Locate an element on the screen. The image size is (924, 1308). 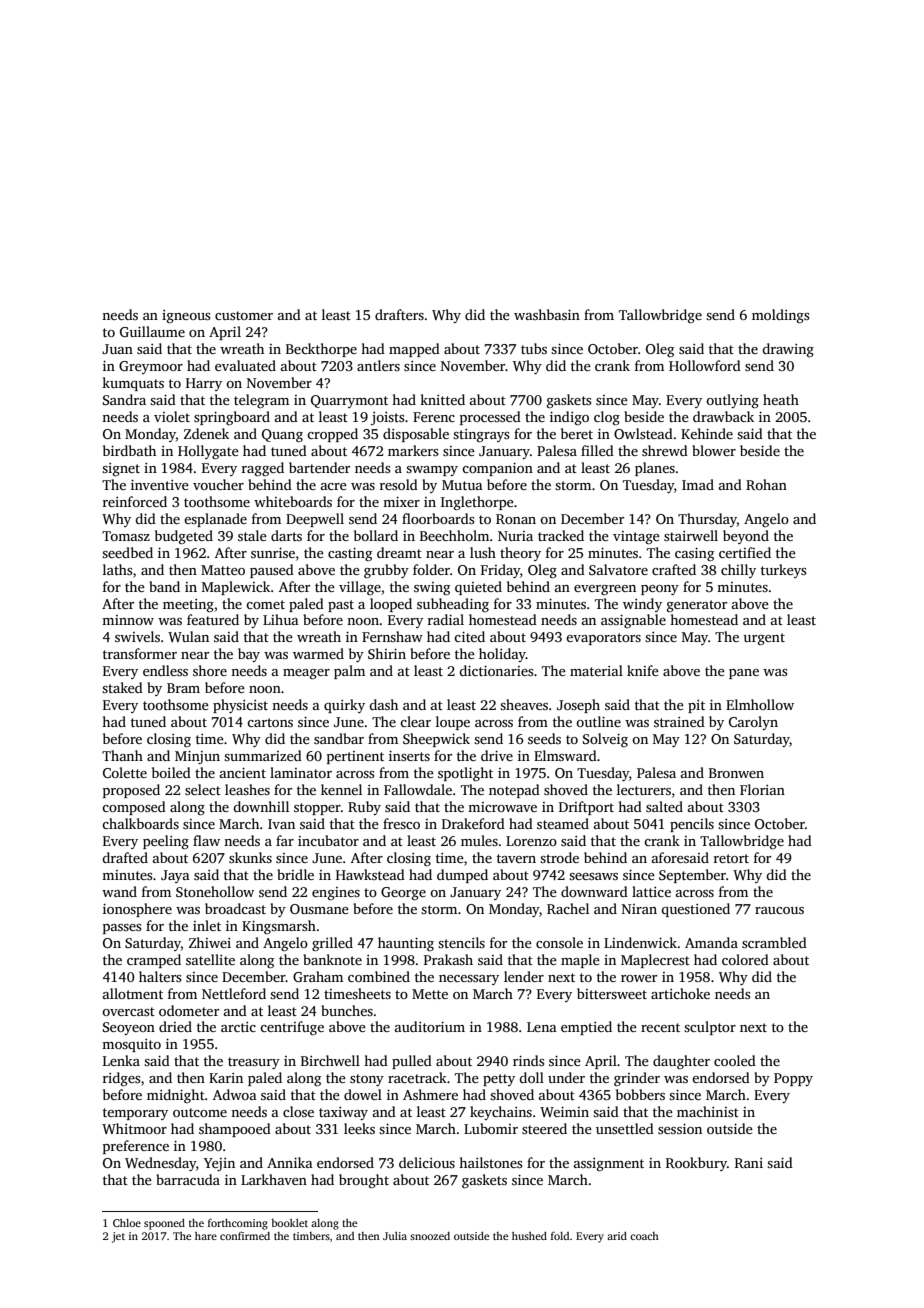
jet is located at coordinates (118, 1237).
